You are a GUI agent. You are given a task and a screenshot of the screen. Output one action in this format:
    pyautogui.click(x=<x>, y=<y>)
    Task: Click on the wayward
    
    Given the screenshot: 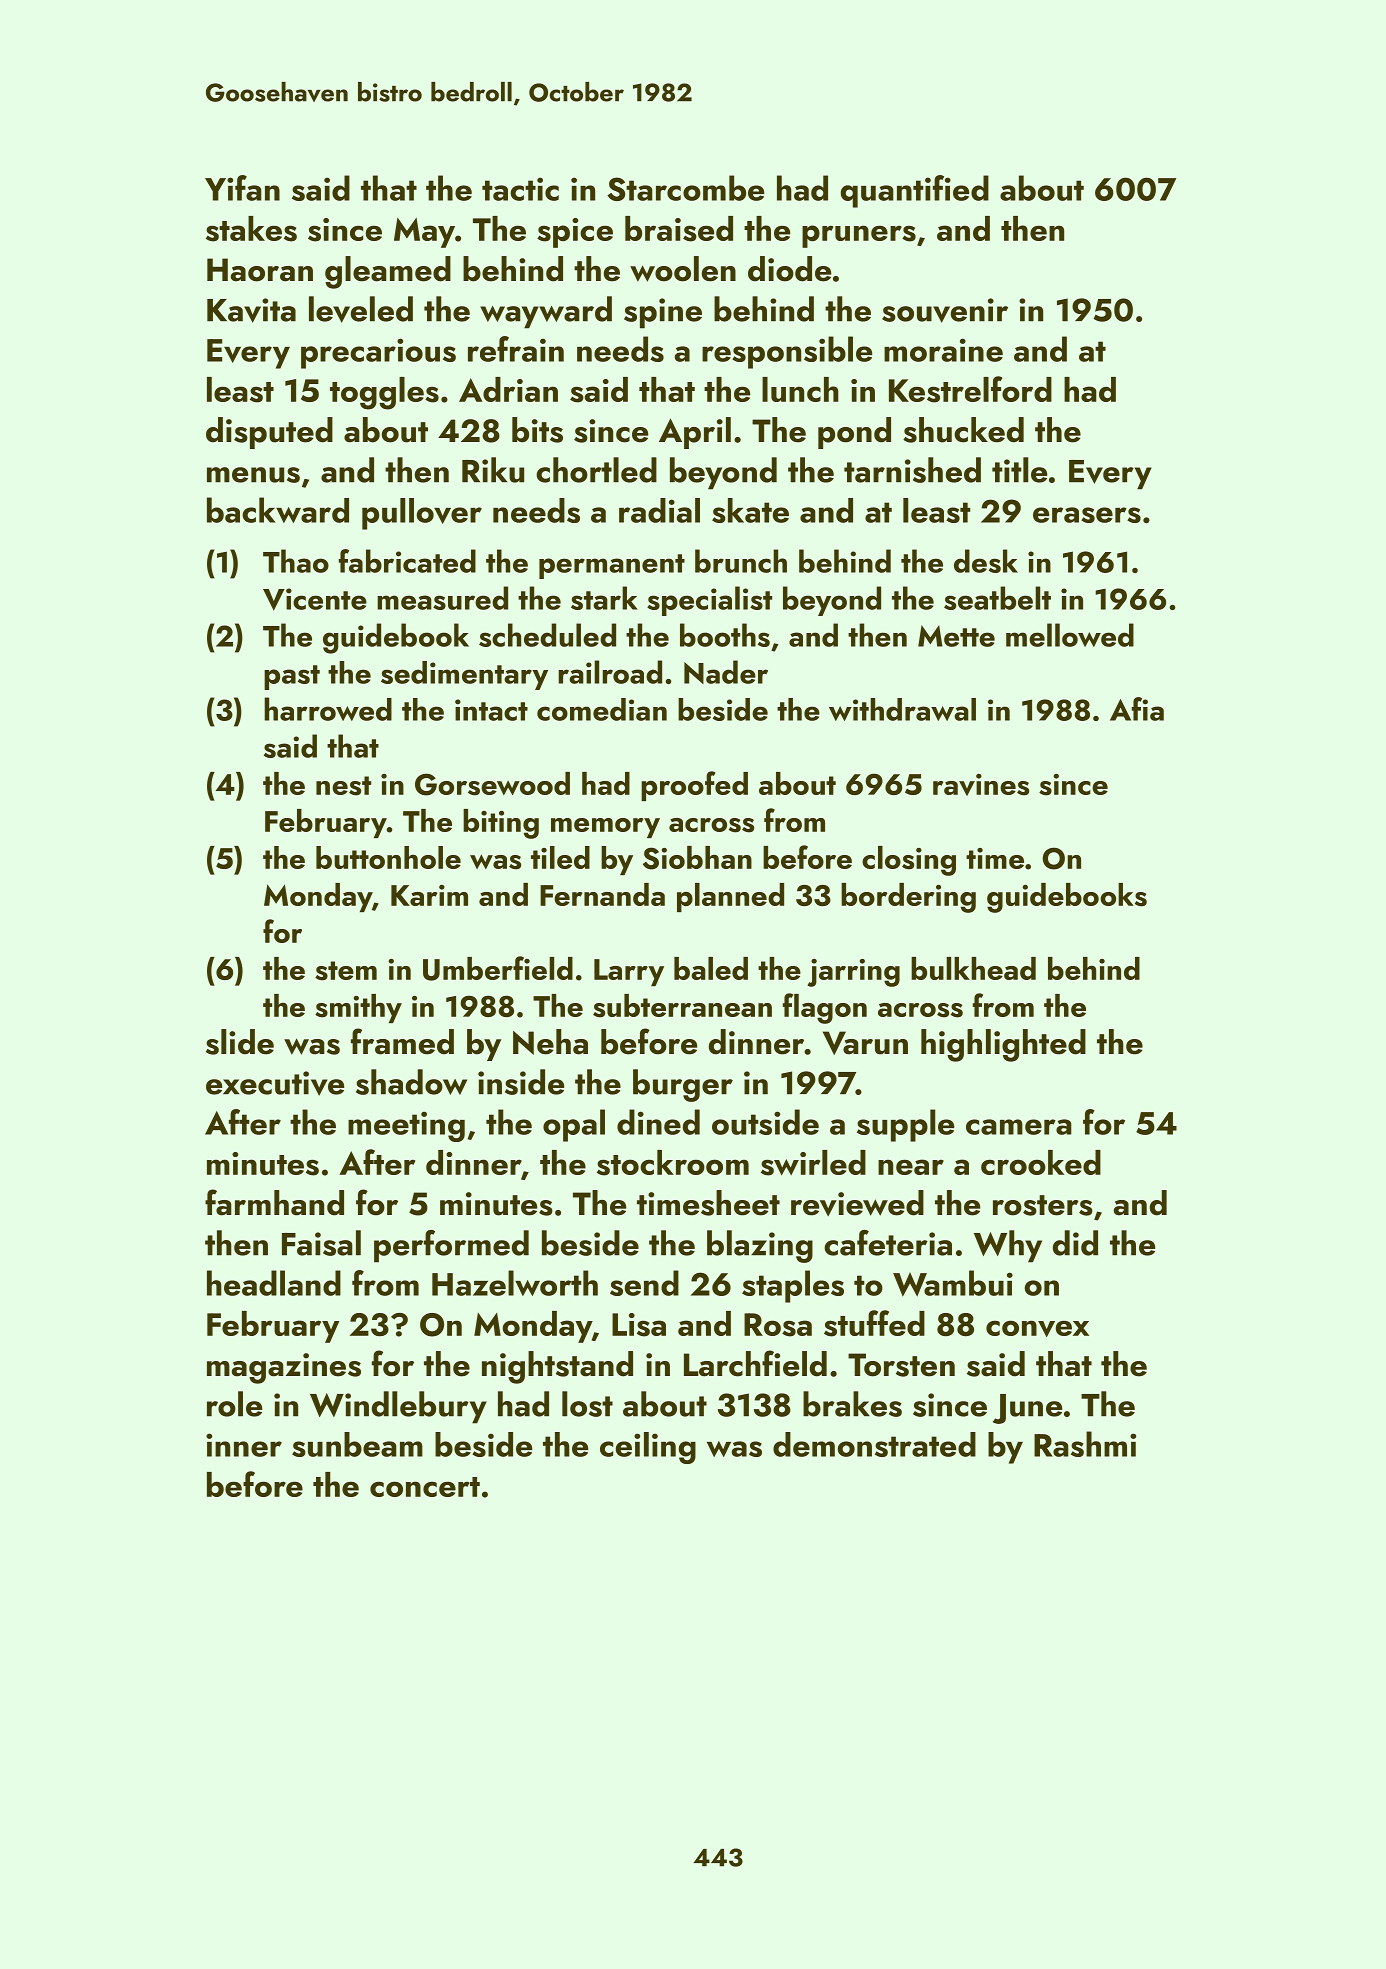 What is the action you would take?
    pyautogui.click(x=546, y=312)
